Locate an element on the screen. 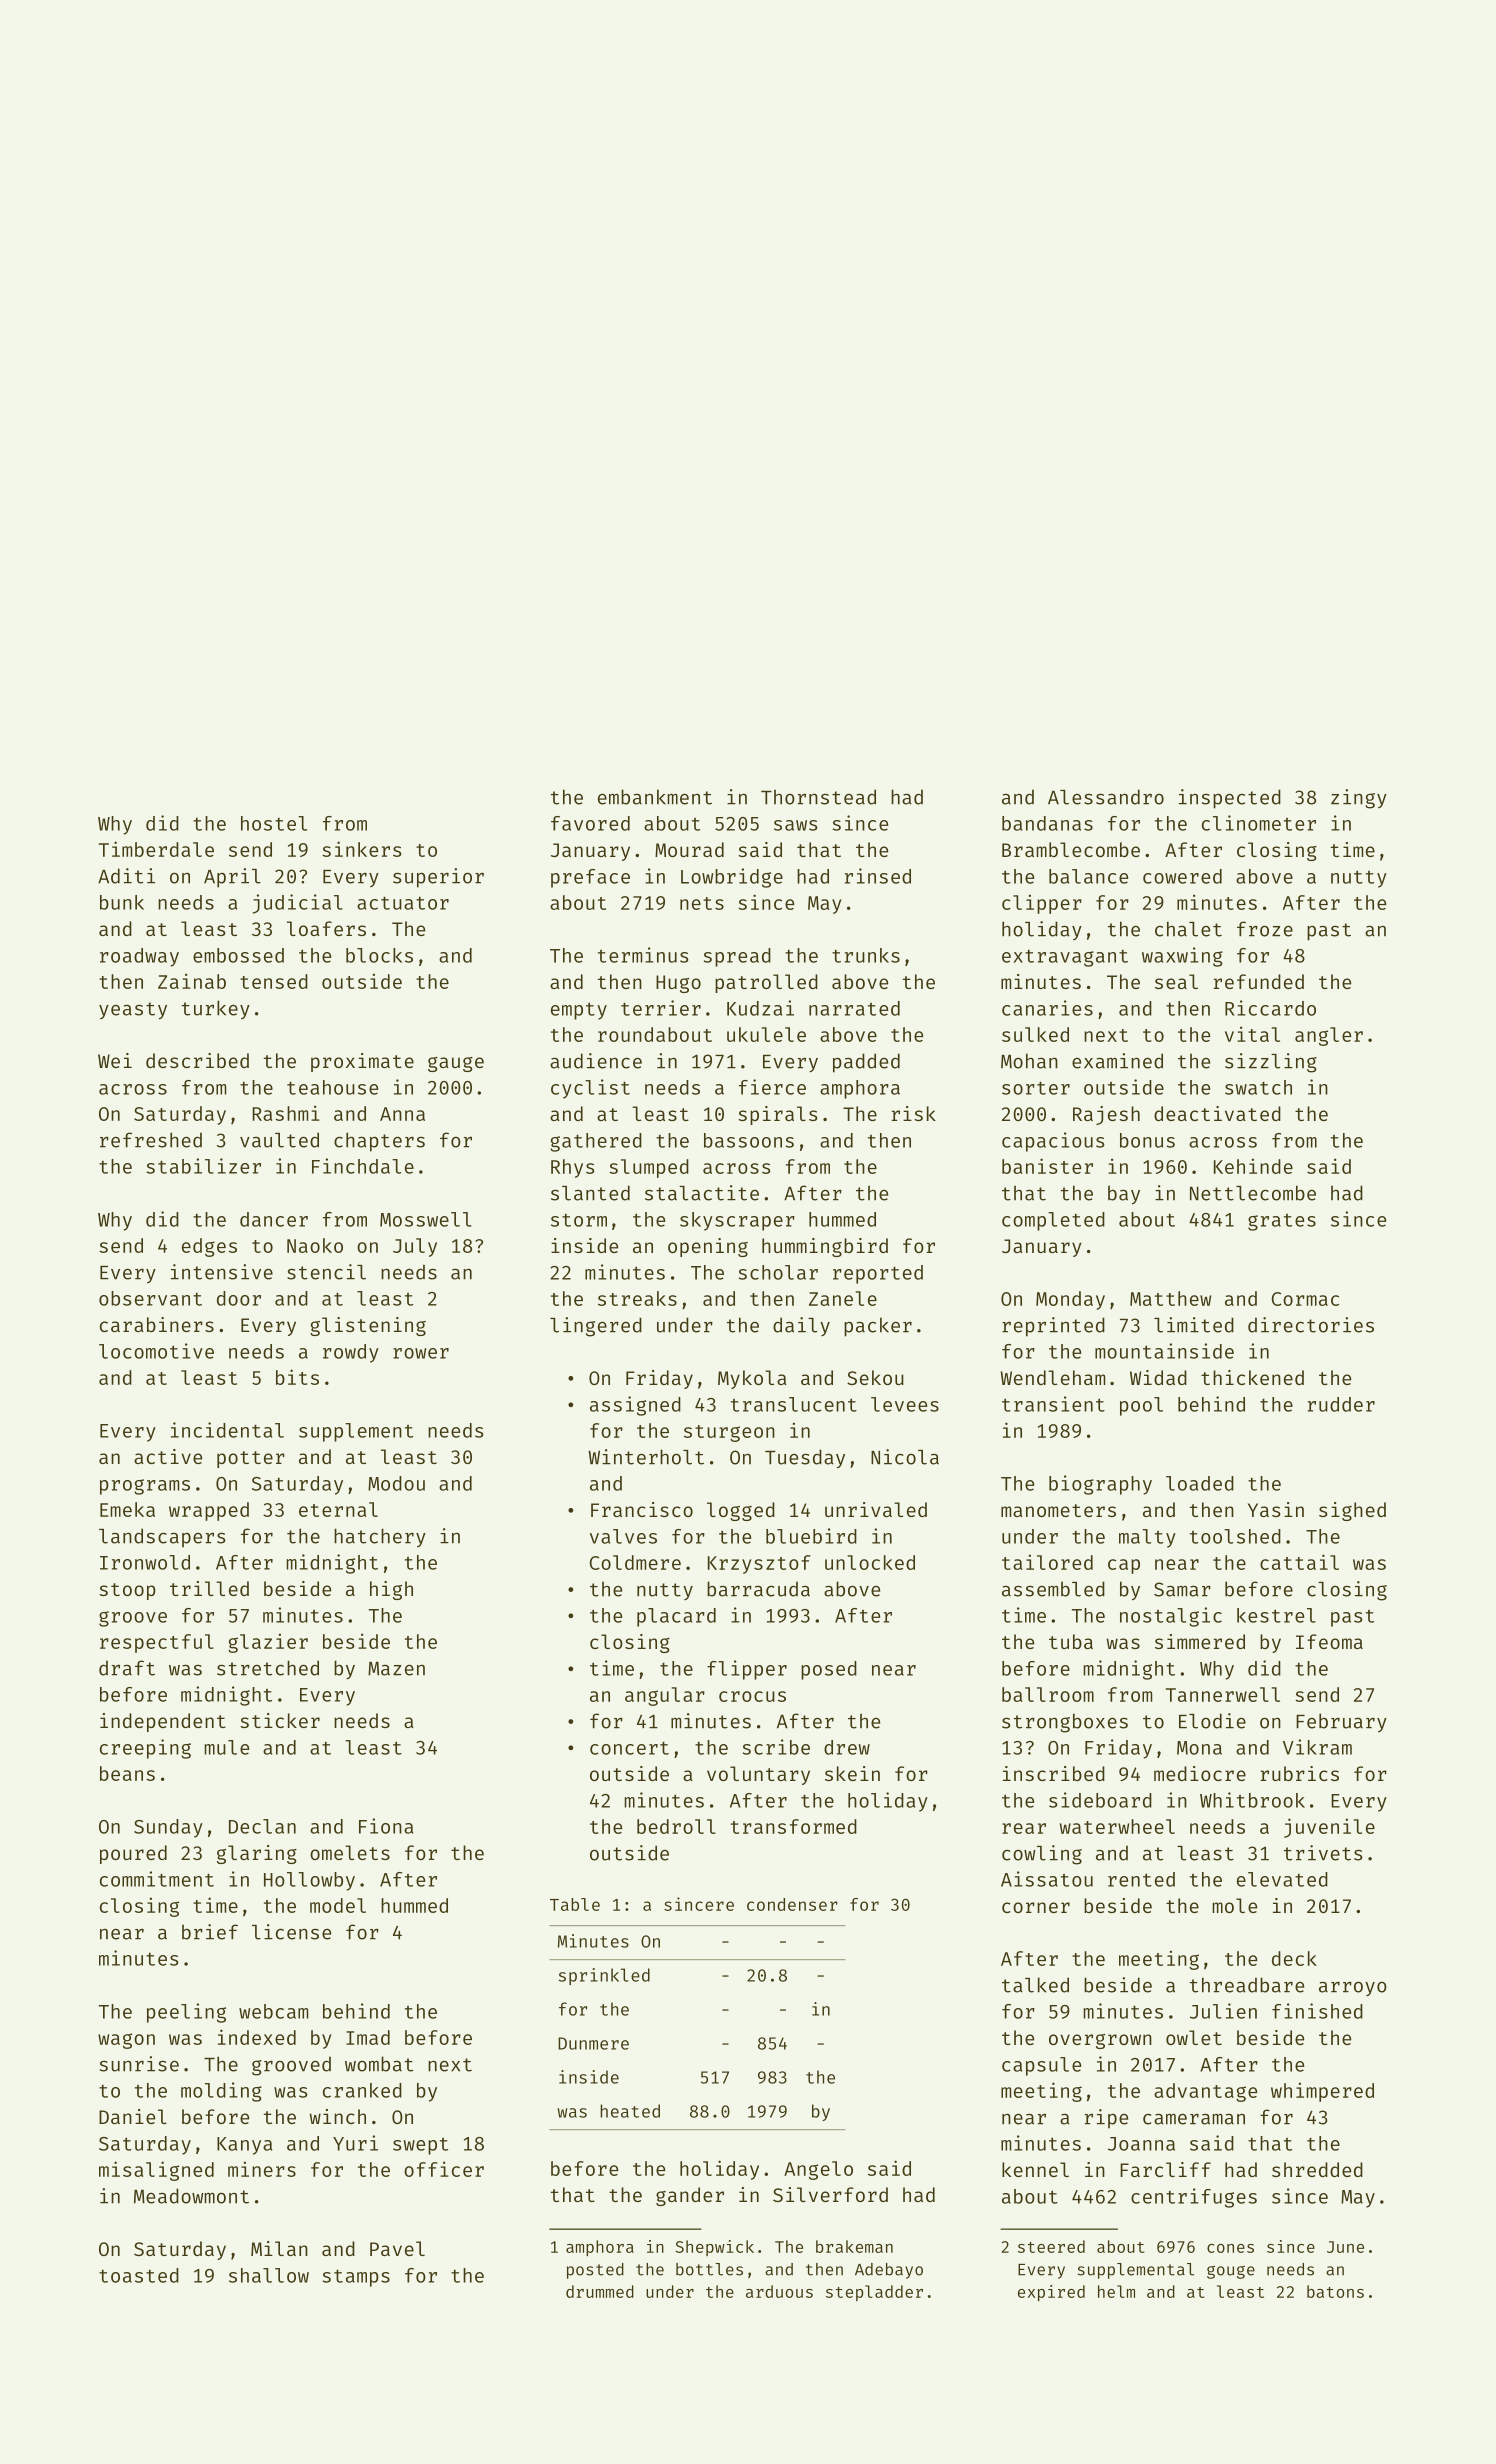 The height and width of the screenshot is (2464, 1496). webcam is located at coordinates (273, 2011).
